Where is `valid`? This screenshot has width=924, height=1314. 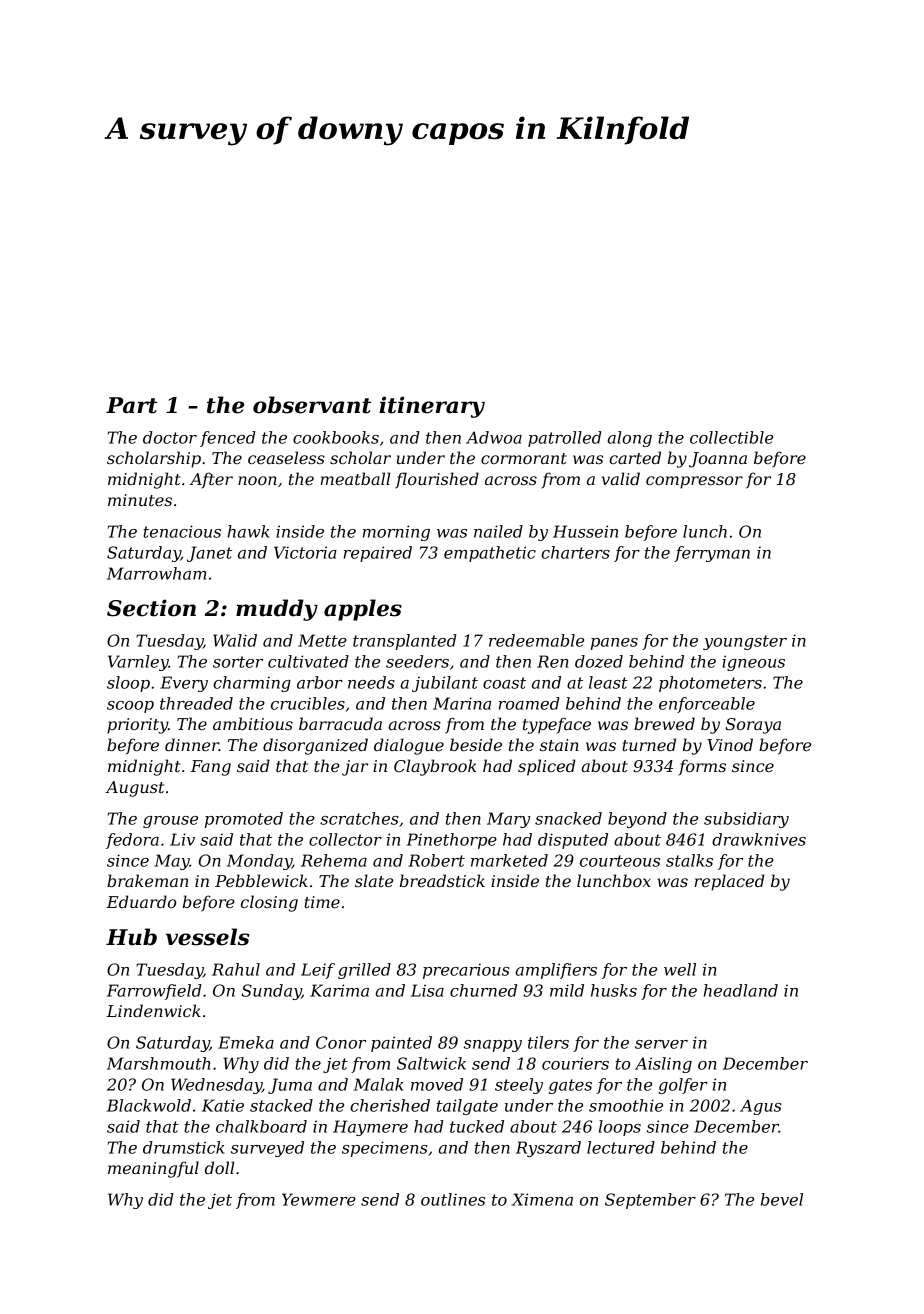
valid is located at coordinates (621, 478).
